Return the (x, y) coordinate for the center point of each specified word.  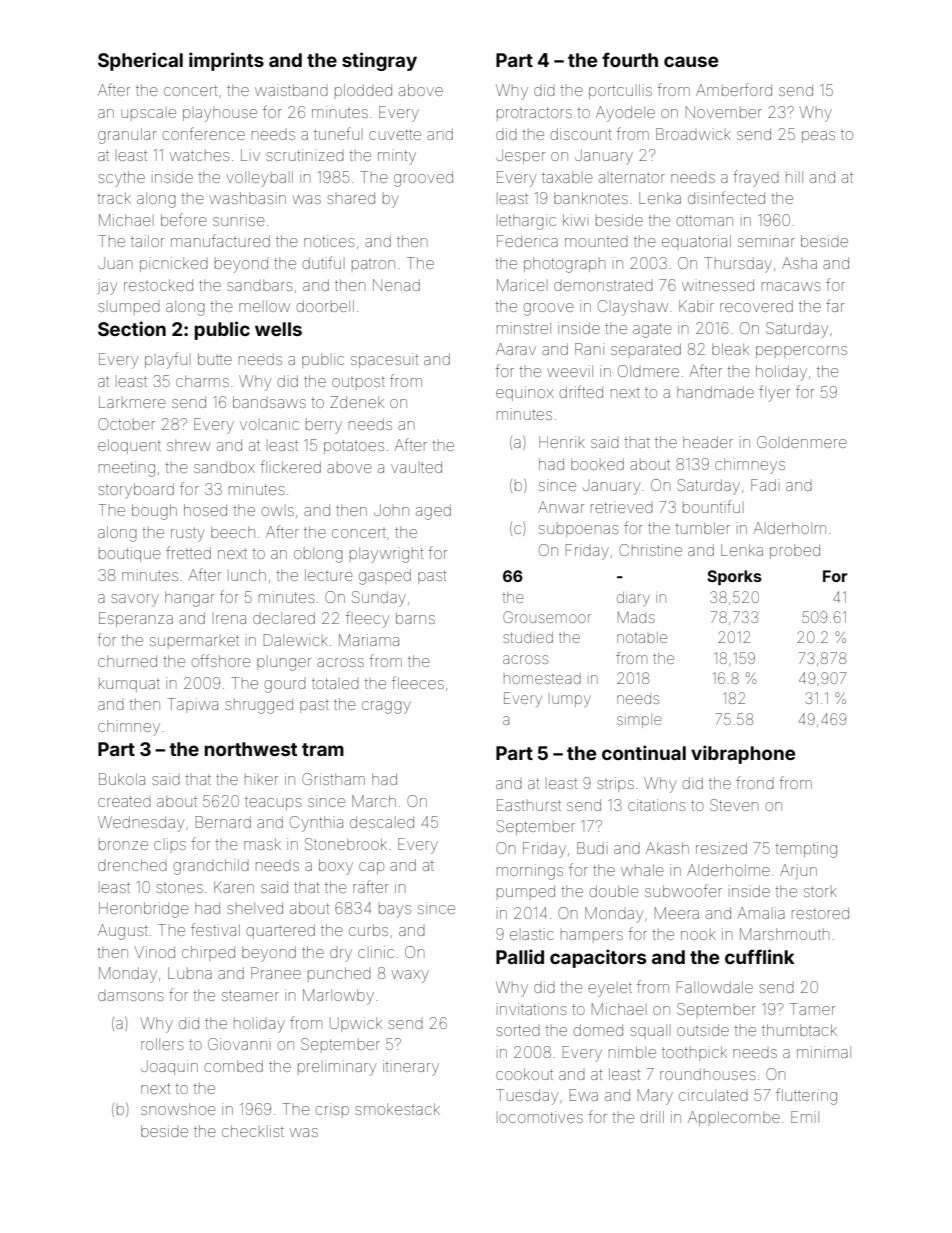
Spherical (140, 61)
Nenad (396, 285)
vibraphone (743, 754)
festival (215, 929)
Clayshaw (633, 308)
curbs (368, 930)
